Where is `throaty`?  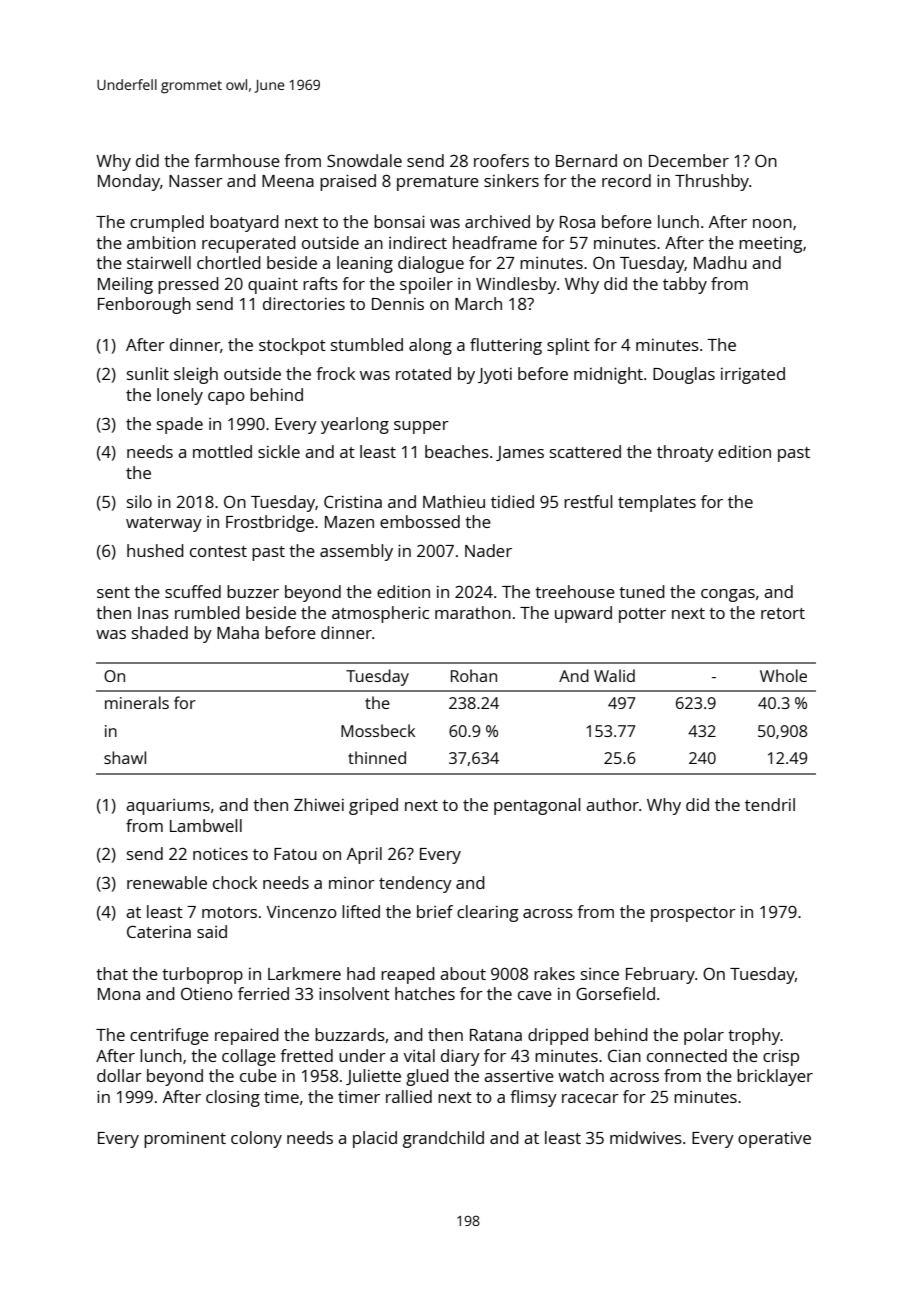 throaty is located at coordinates (685, 453).
